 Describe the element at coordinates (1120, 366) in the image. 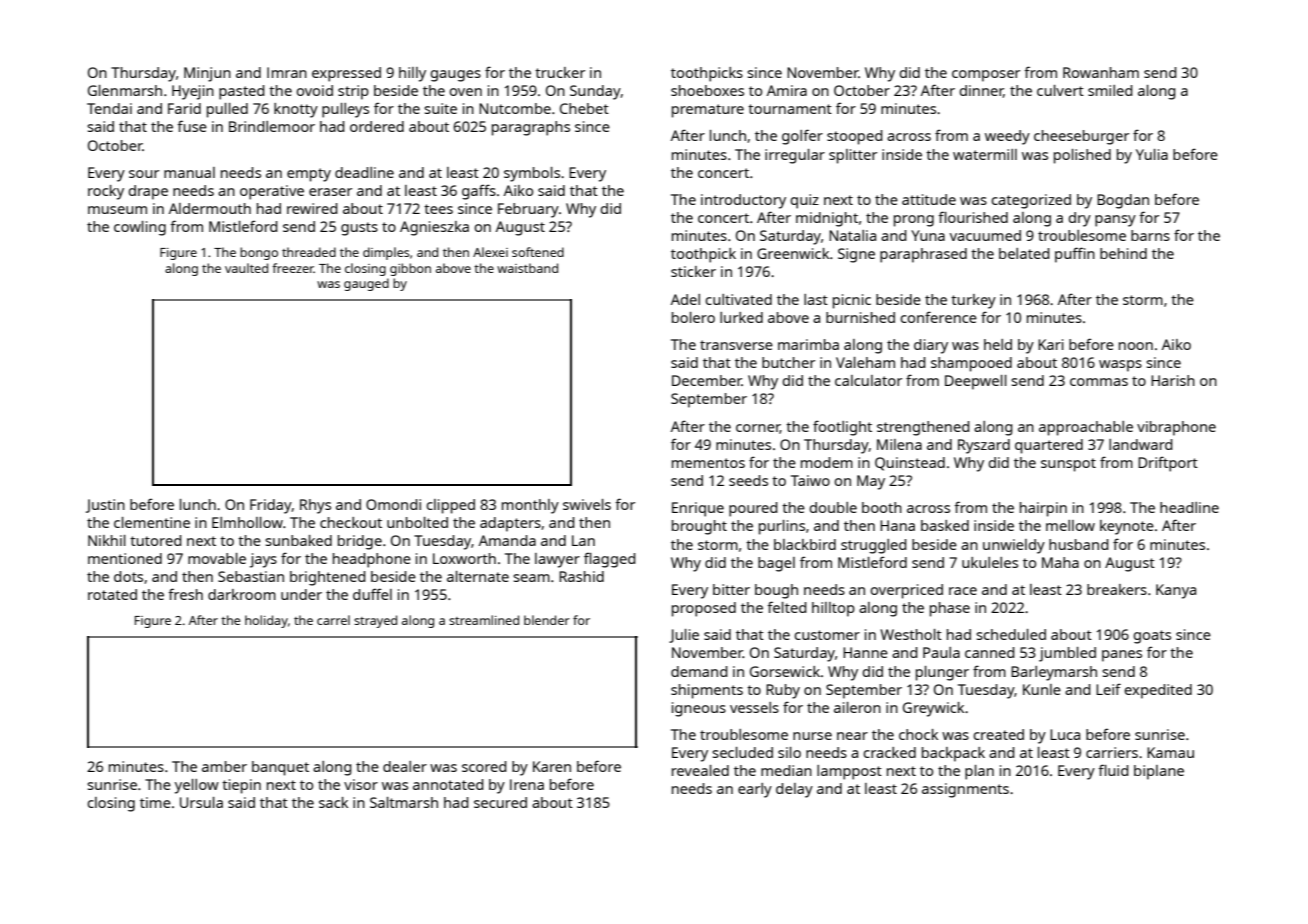

I see `wasps` at that location.
